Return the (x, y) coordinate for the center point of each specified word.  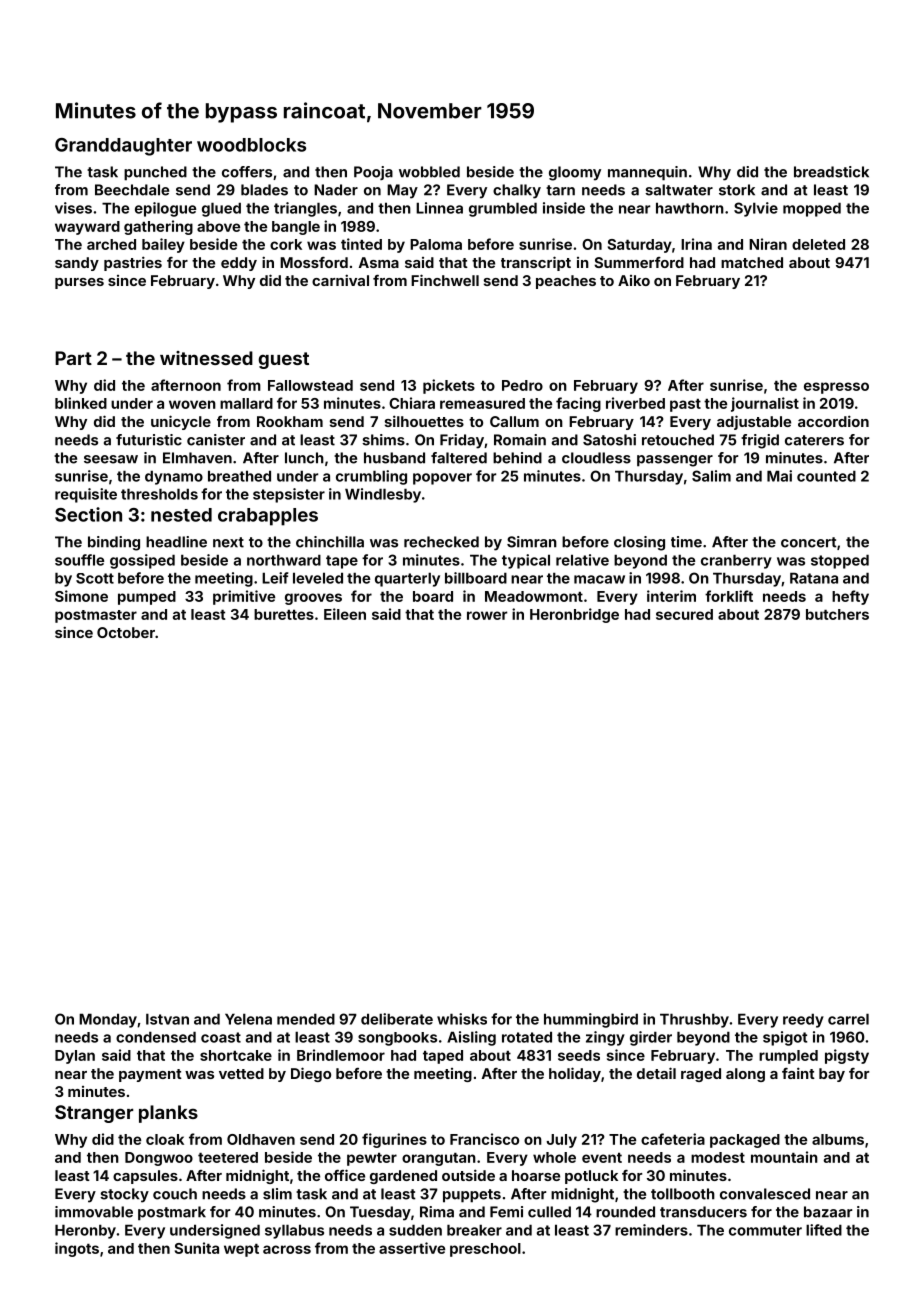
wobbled (429, 172)
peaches (566, 282)
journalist (765, 404)
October (126, 632)
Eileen (345, 614)
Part (73, 358)
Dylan (75, 1057)
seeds (579, 1055)
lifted (824, 1230)
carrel (848, 1019)
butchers (837, 614)
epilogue (165, 209)
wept (241, 1250)
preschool (485, 1250)
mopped (812, 209)
